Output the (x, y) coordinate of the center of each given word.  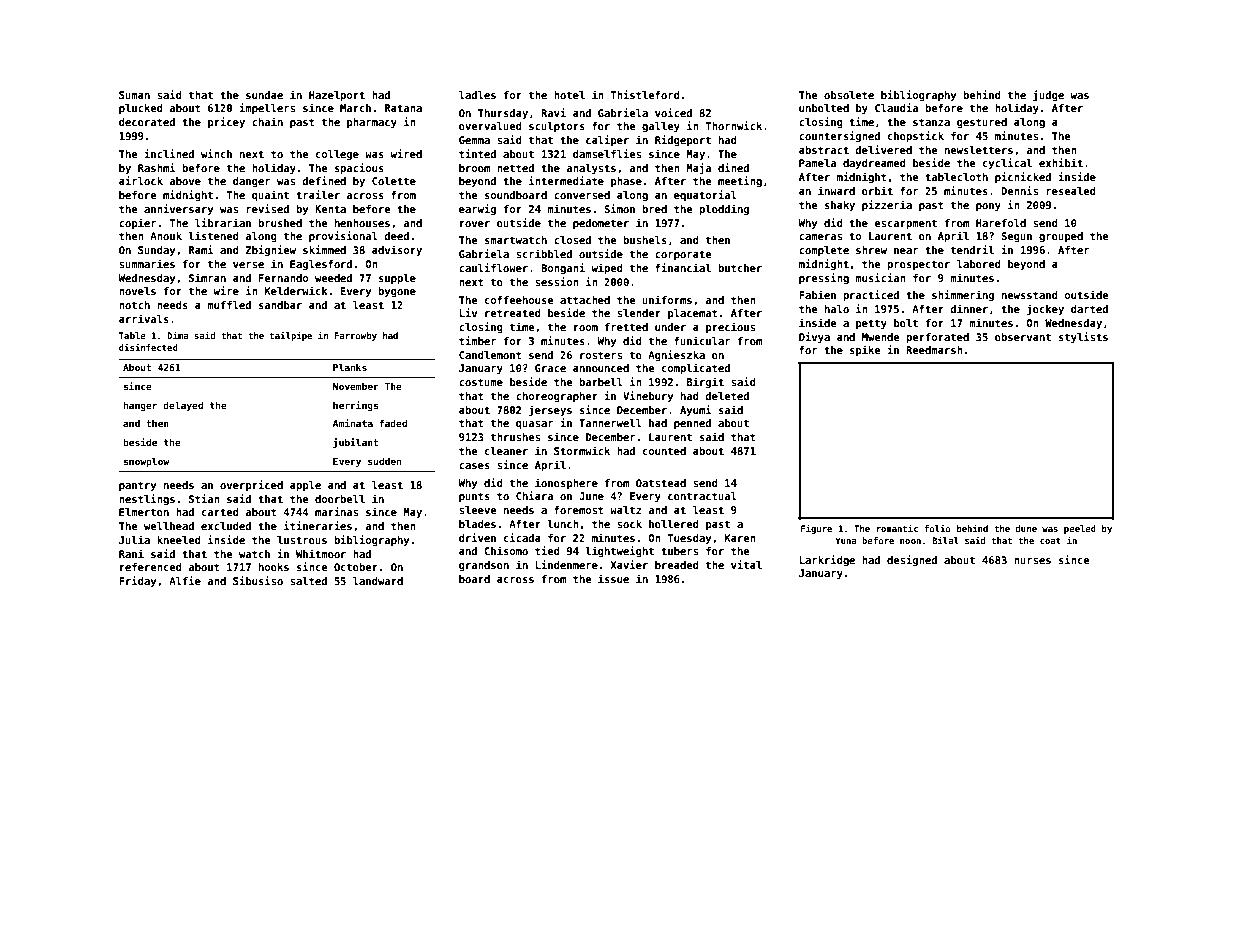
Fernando (283, 278)
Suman (134, 95)
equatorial (705, 195)
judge (1048, 95)
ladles (477, 95)
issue (613, 578)
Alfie (185, 580)
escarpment (905, 224)
